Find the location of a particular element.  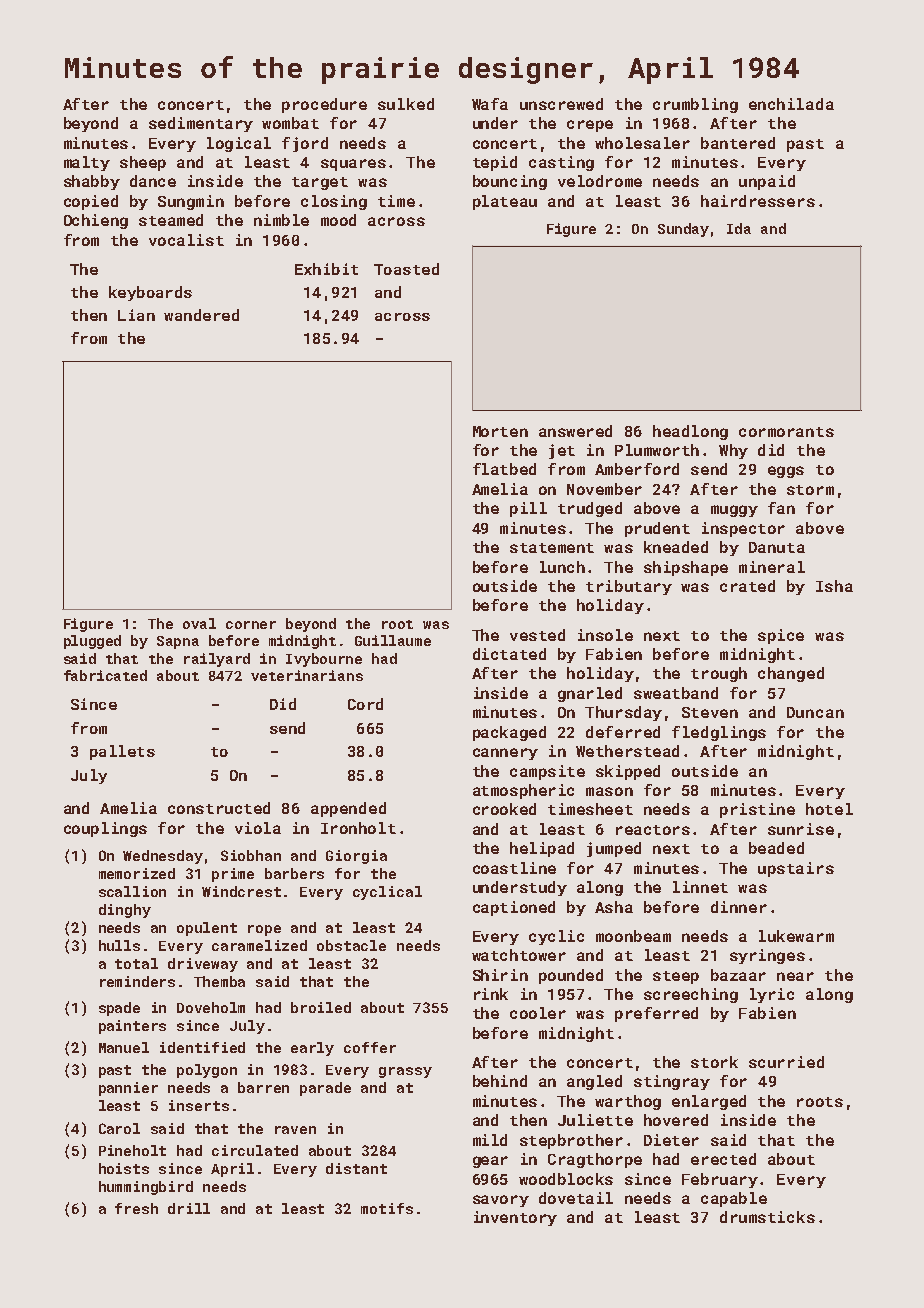

drill is located at coordinates (189, 1208).
